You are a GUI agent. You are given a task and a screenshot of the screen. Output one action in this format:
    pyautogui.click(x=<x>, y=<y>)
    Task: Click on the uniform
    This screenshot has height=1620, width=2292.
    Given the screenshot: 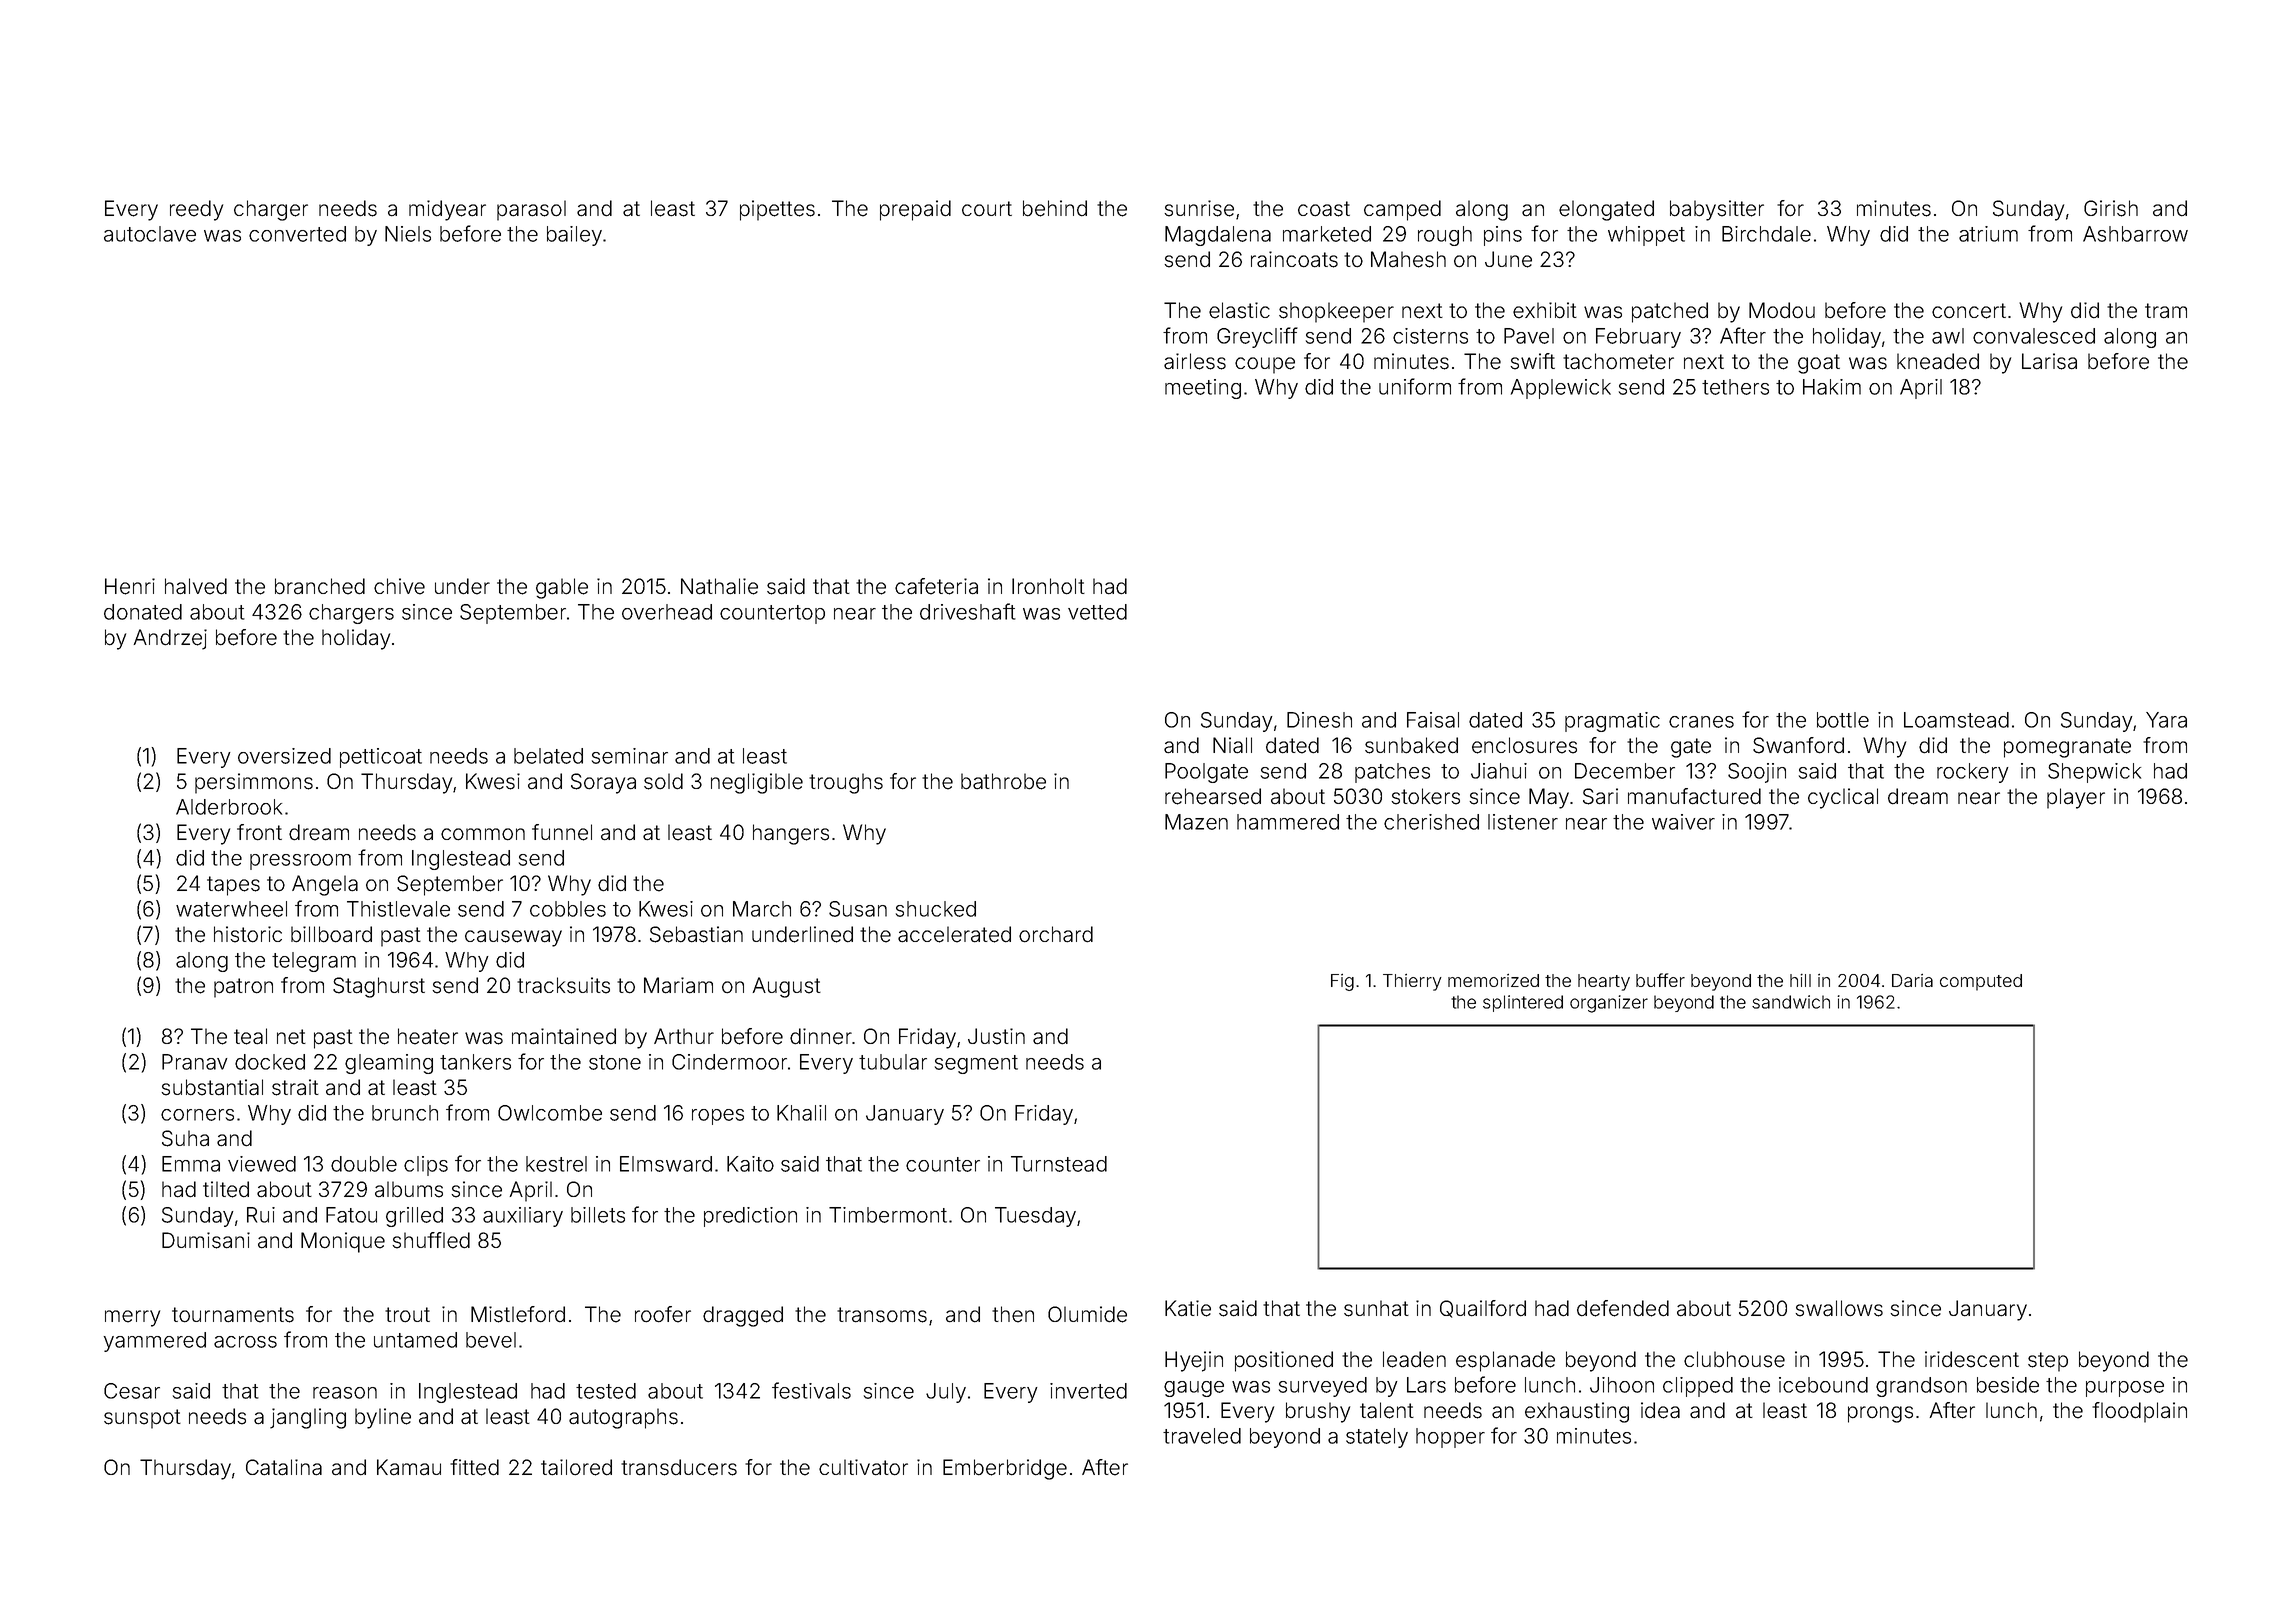 What is the action you would take?
    pyautogui.click(x=1415, y=386)
